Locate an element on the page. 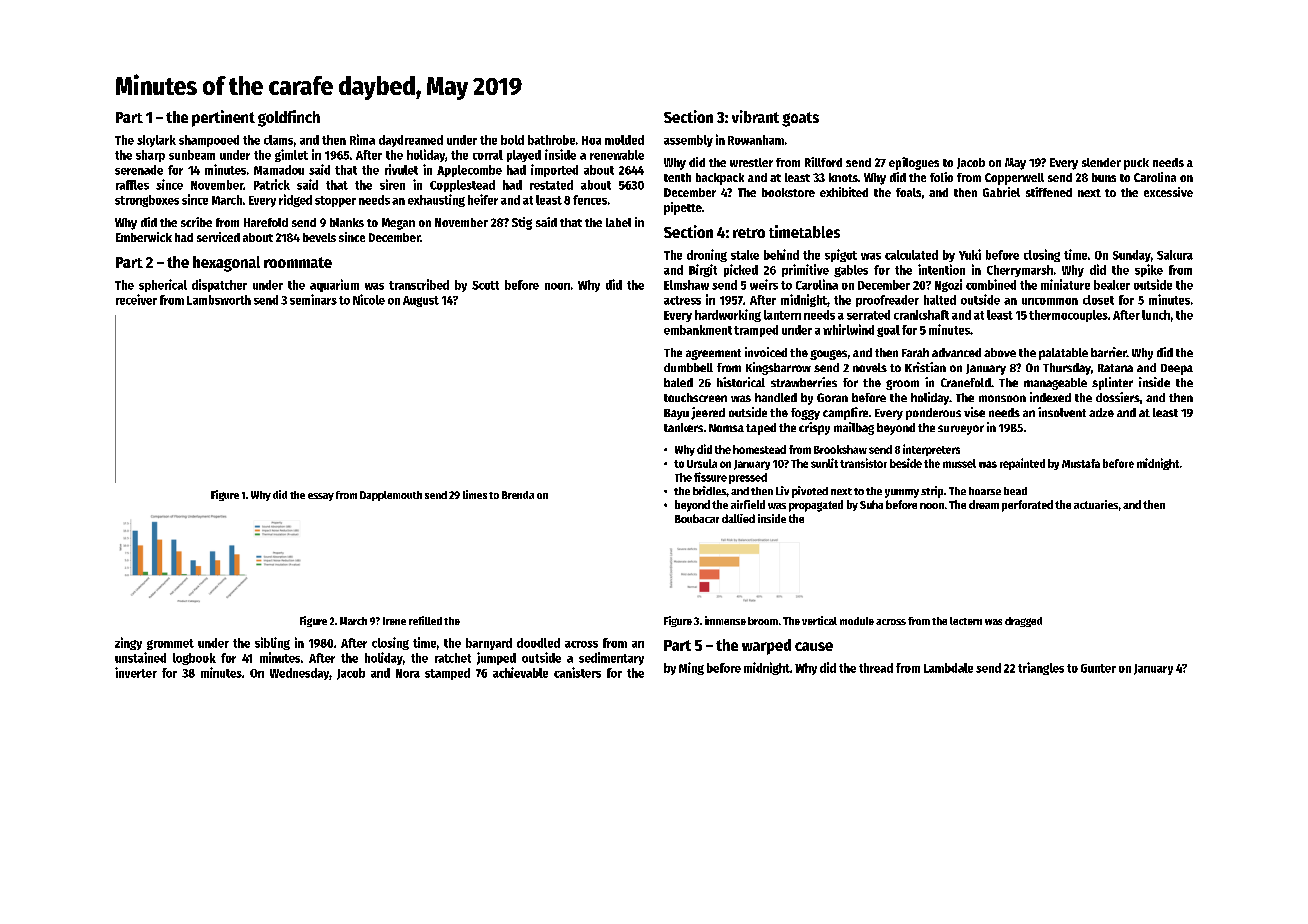  Dapplemouth is located at coordinates (391, 496).
